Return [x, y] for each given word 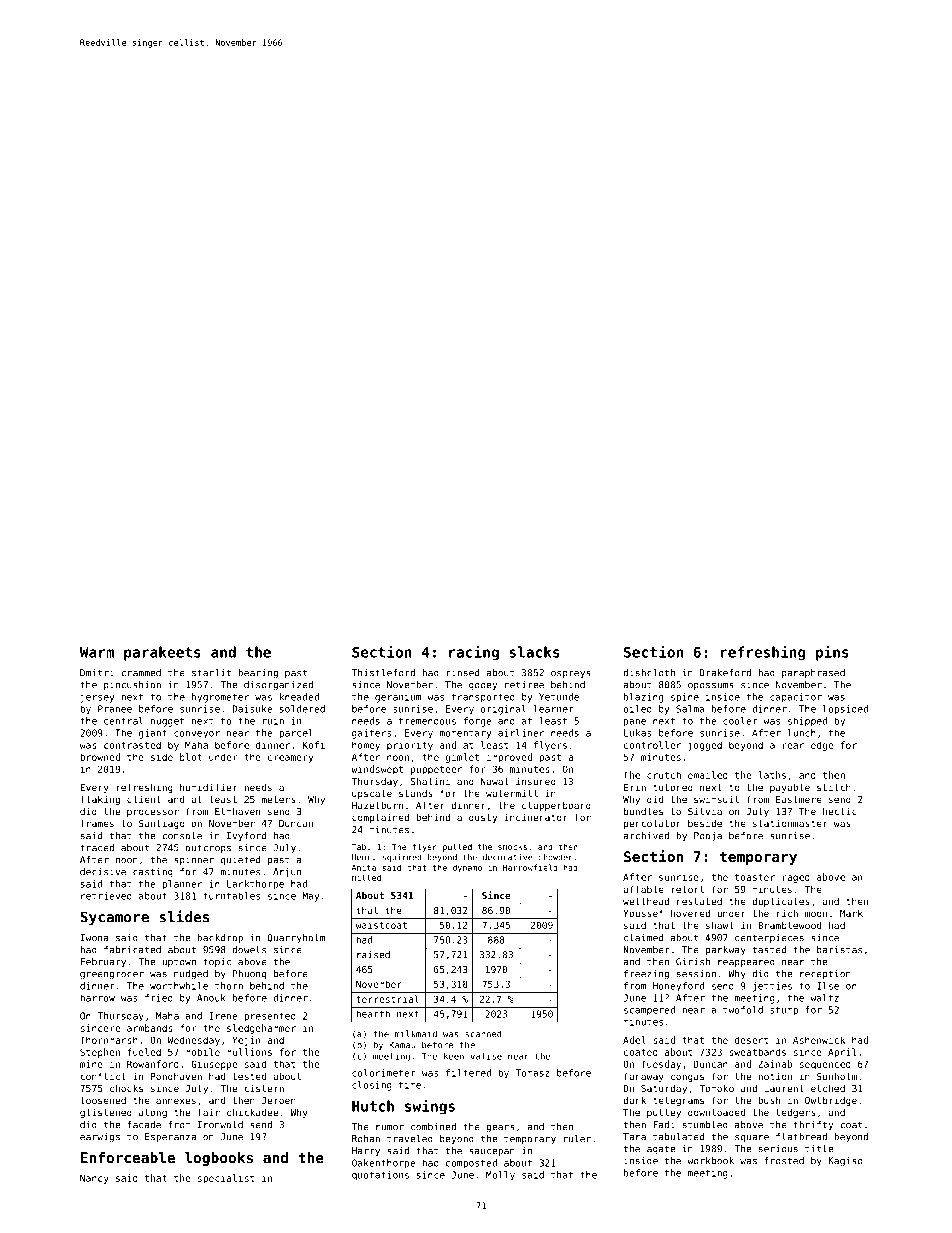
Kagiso [845, 1162]
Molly [500, 1176]
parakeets [162, 653]
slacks [534, 652]
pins [832, 653]
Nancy [94, 1179]
